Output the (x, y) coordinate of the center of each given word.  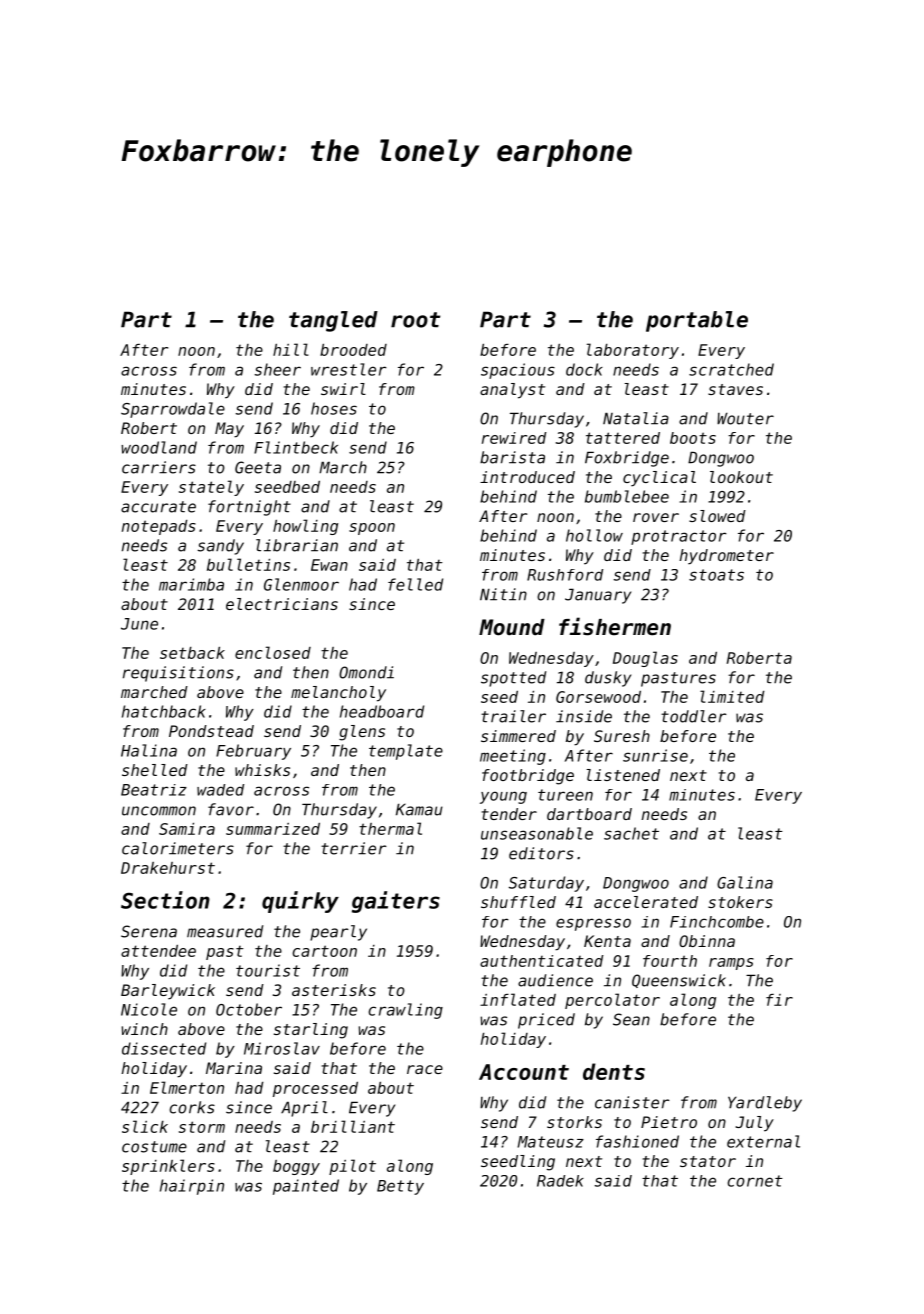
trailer (513, 716)
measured (225, 931)
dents (614, 1071)
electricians (282, 604)
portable (697, 321)
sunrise (655, 755)
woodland (159, 447)
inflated (518, 999)
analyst (512, 391)
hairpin (192, 1187)
